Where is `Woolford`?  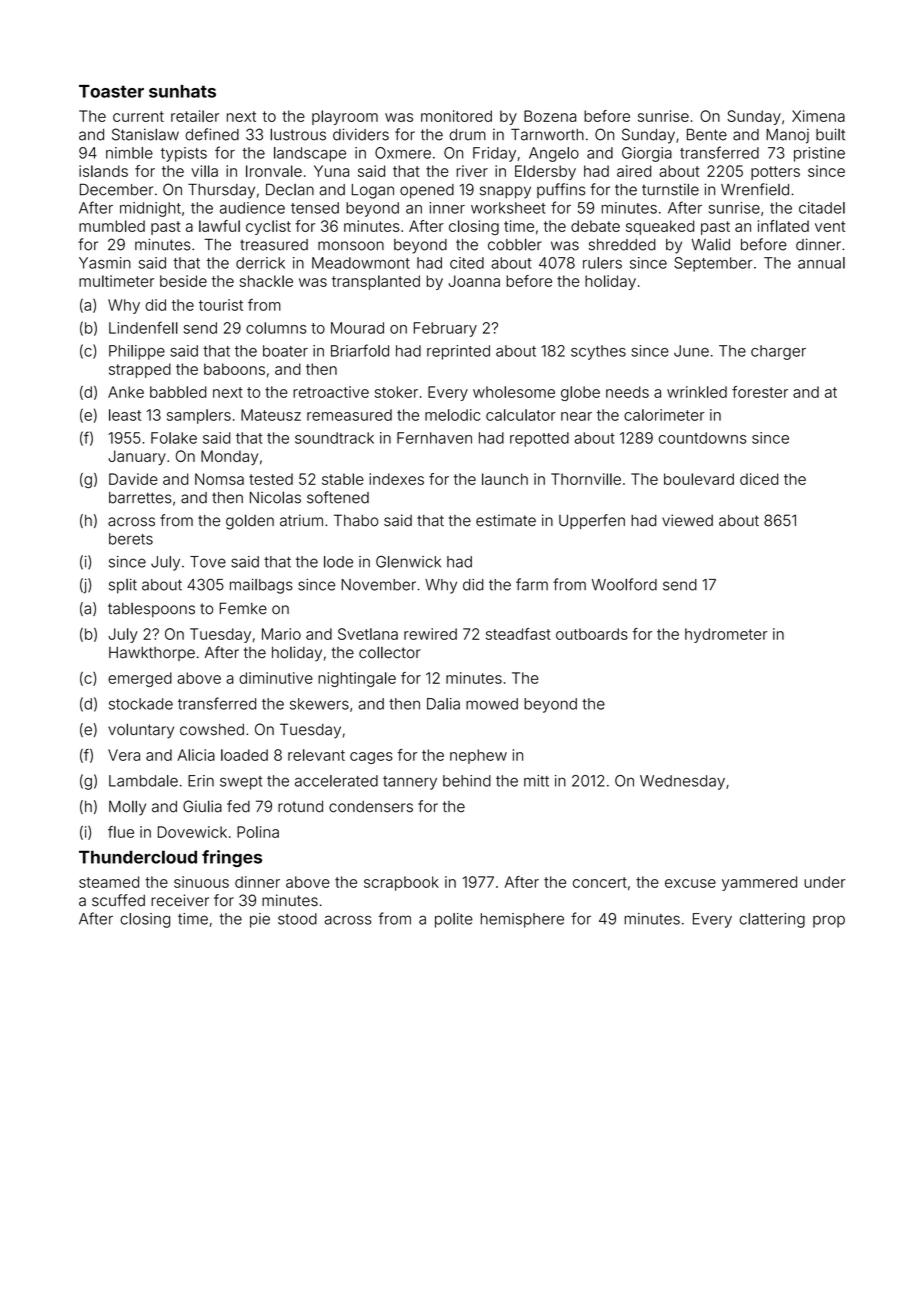 Woolford is located at coordinates (624, 584).
